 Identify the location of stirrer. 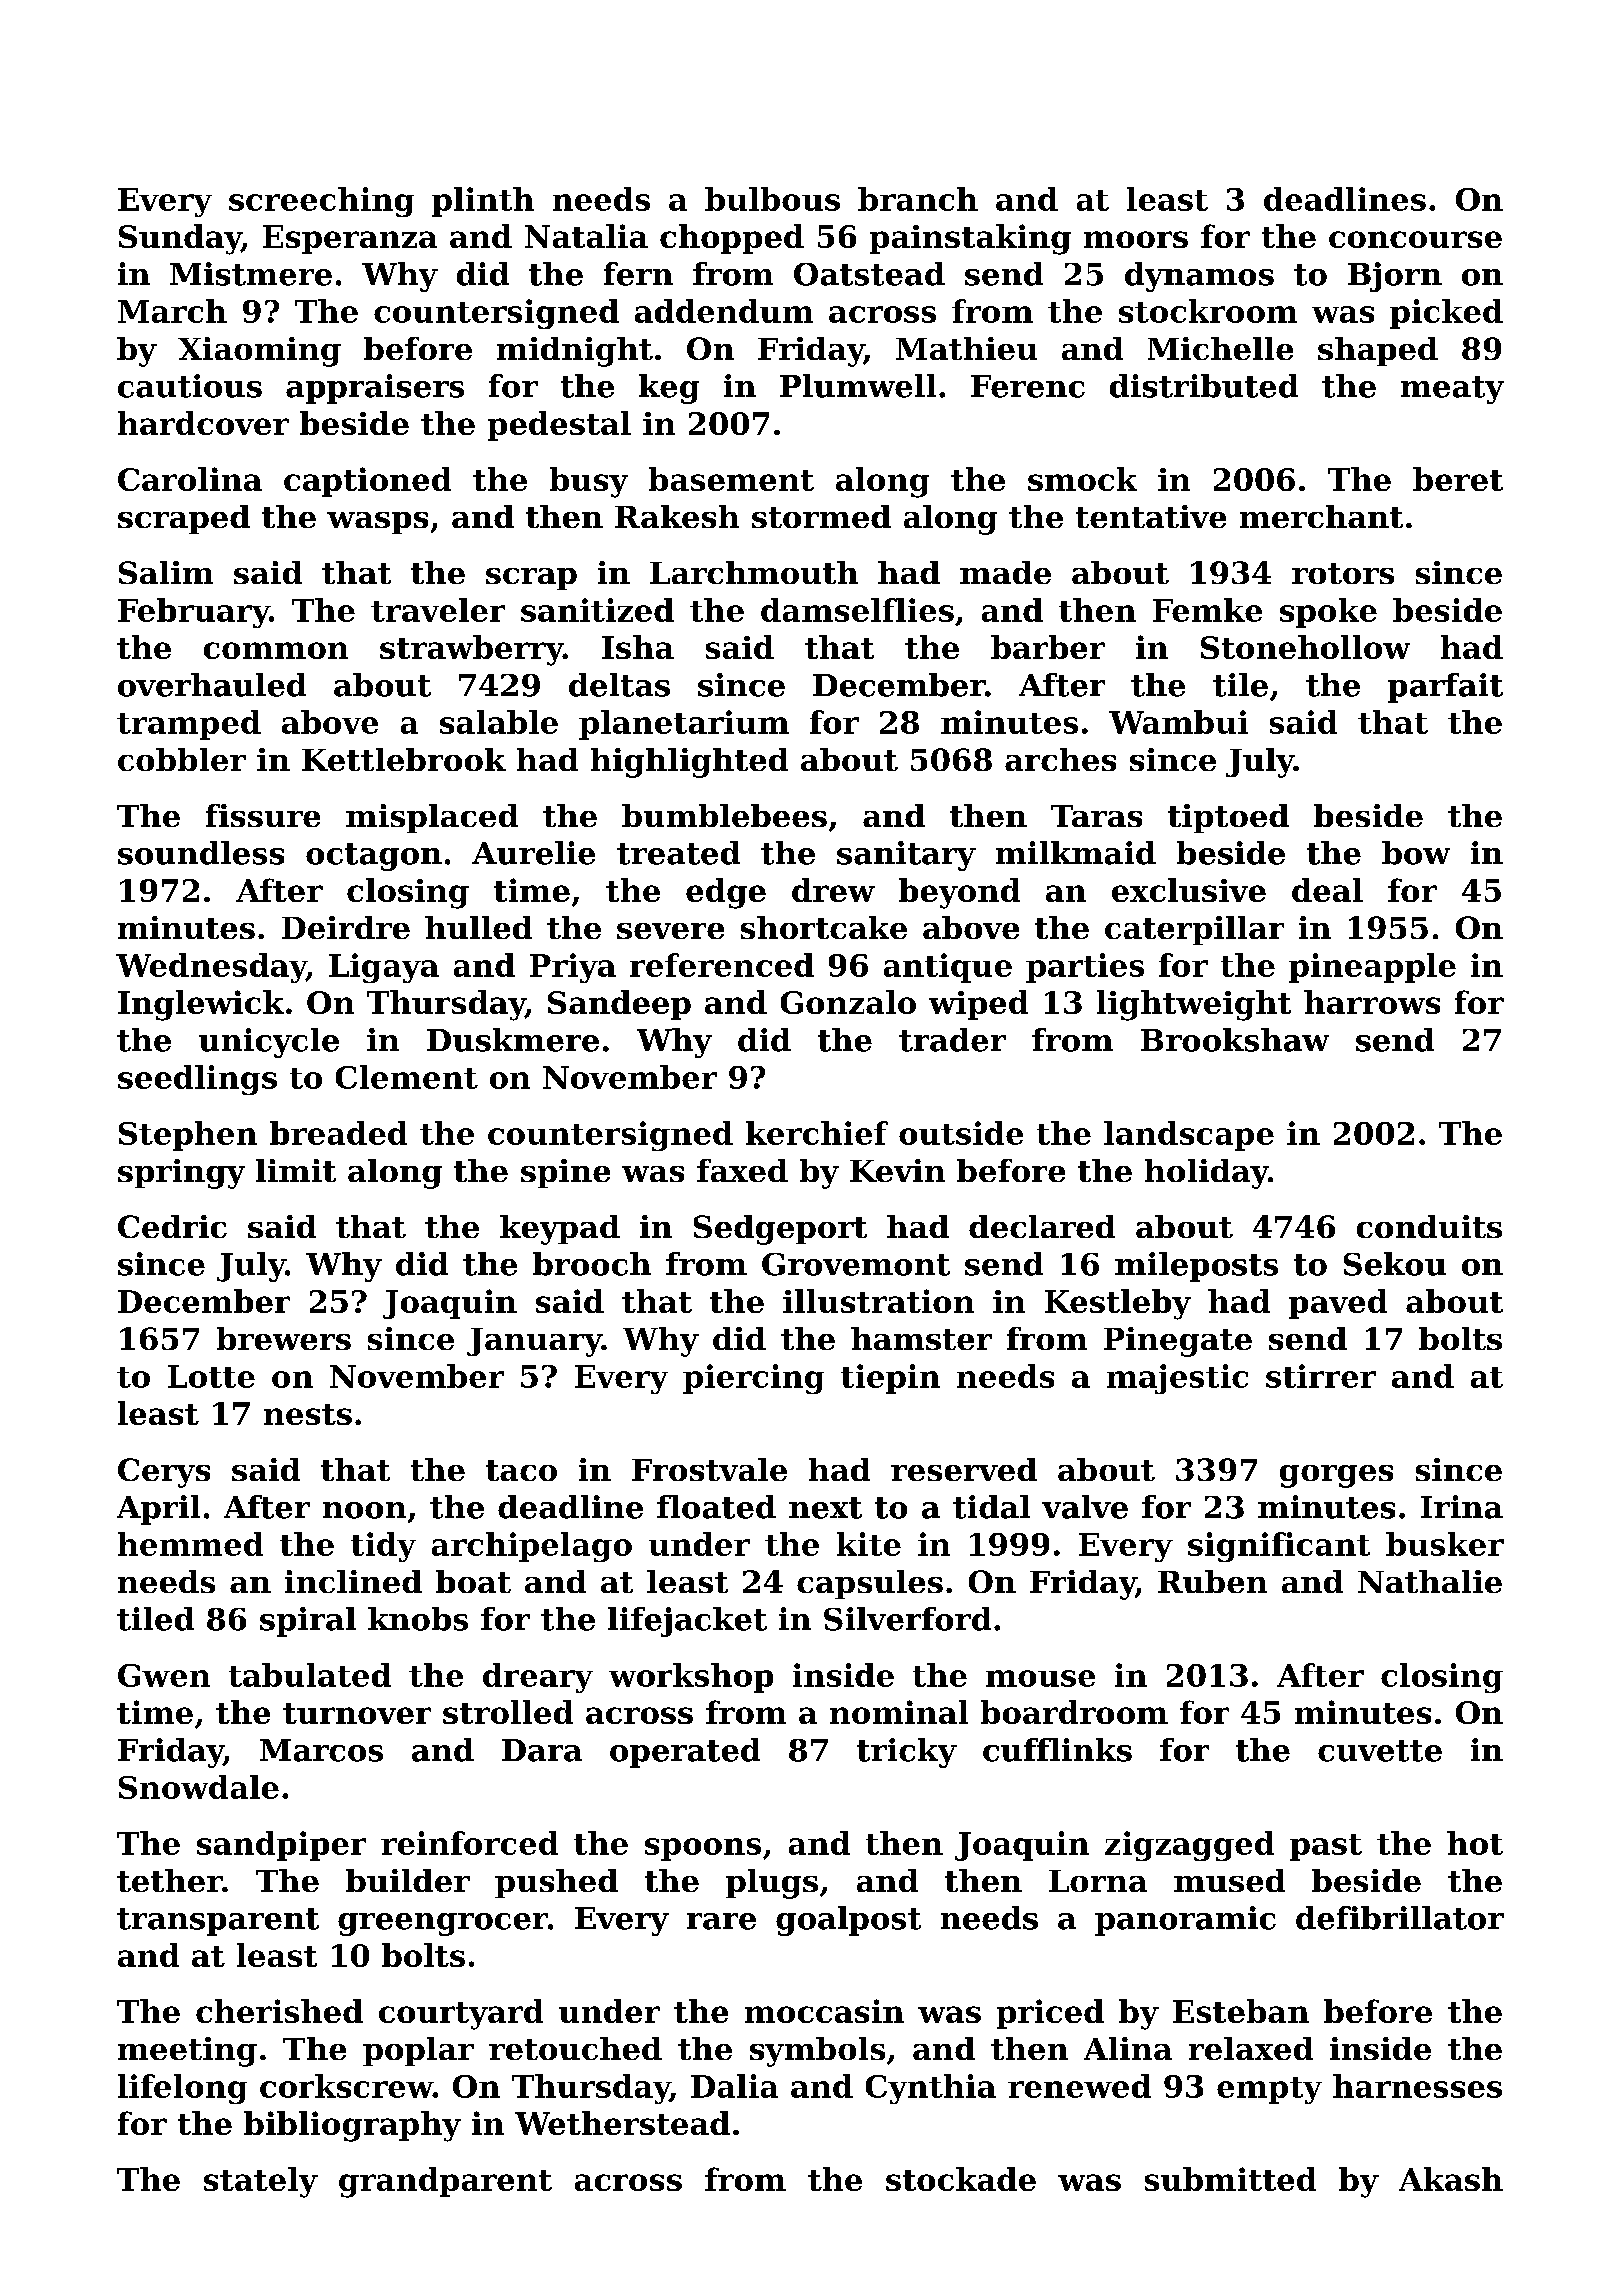
(1321, 1376).
